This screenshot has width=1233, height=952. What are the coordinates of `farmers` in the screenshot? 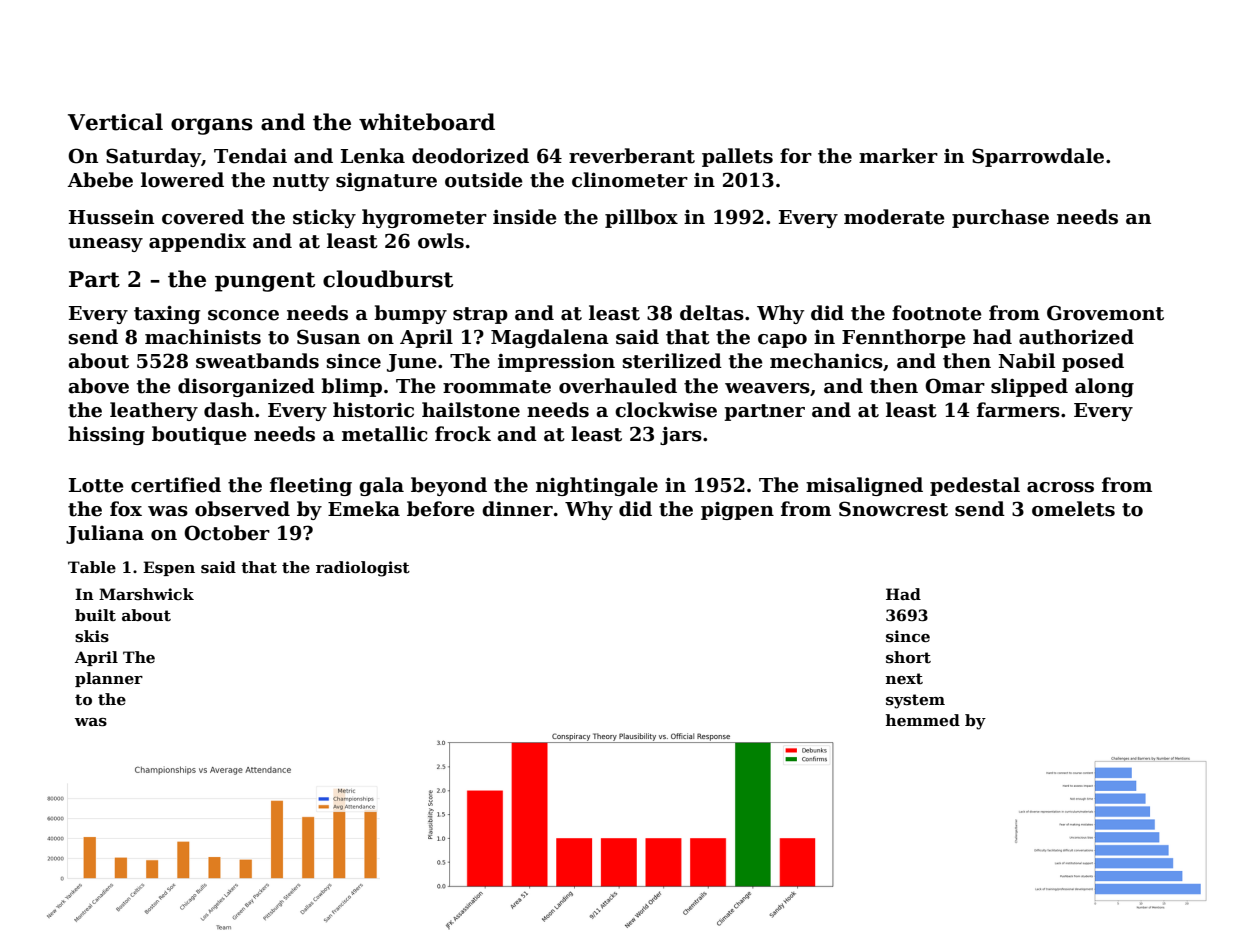 It's located at (1018, 410).
